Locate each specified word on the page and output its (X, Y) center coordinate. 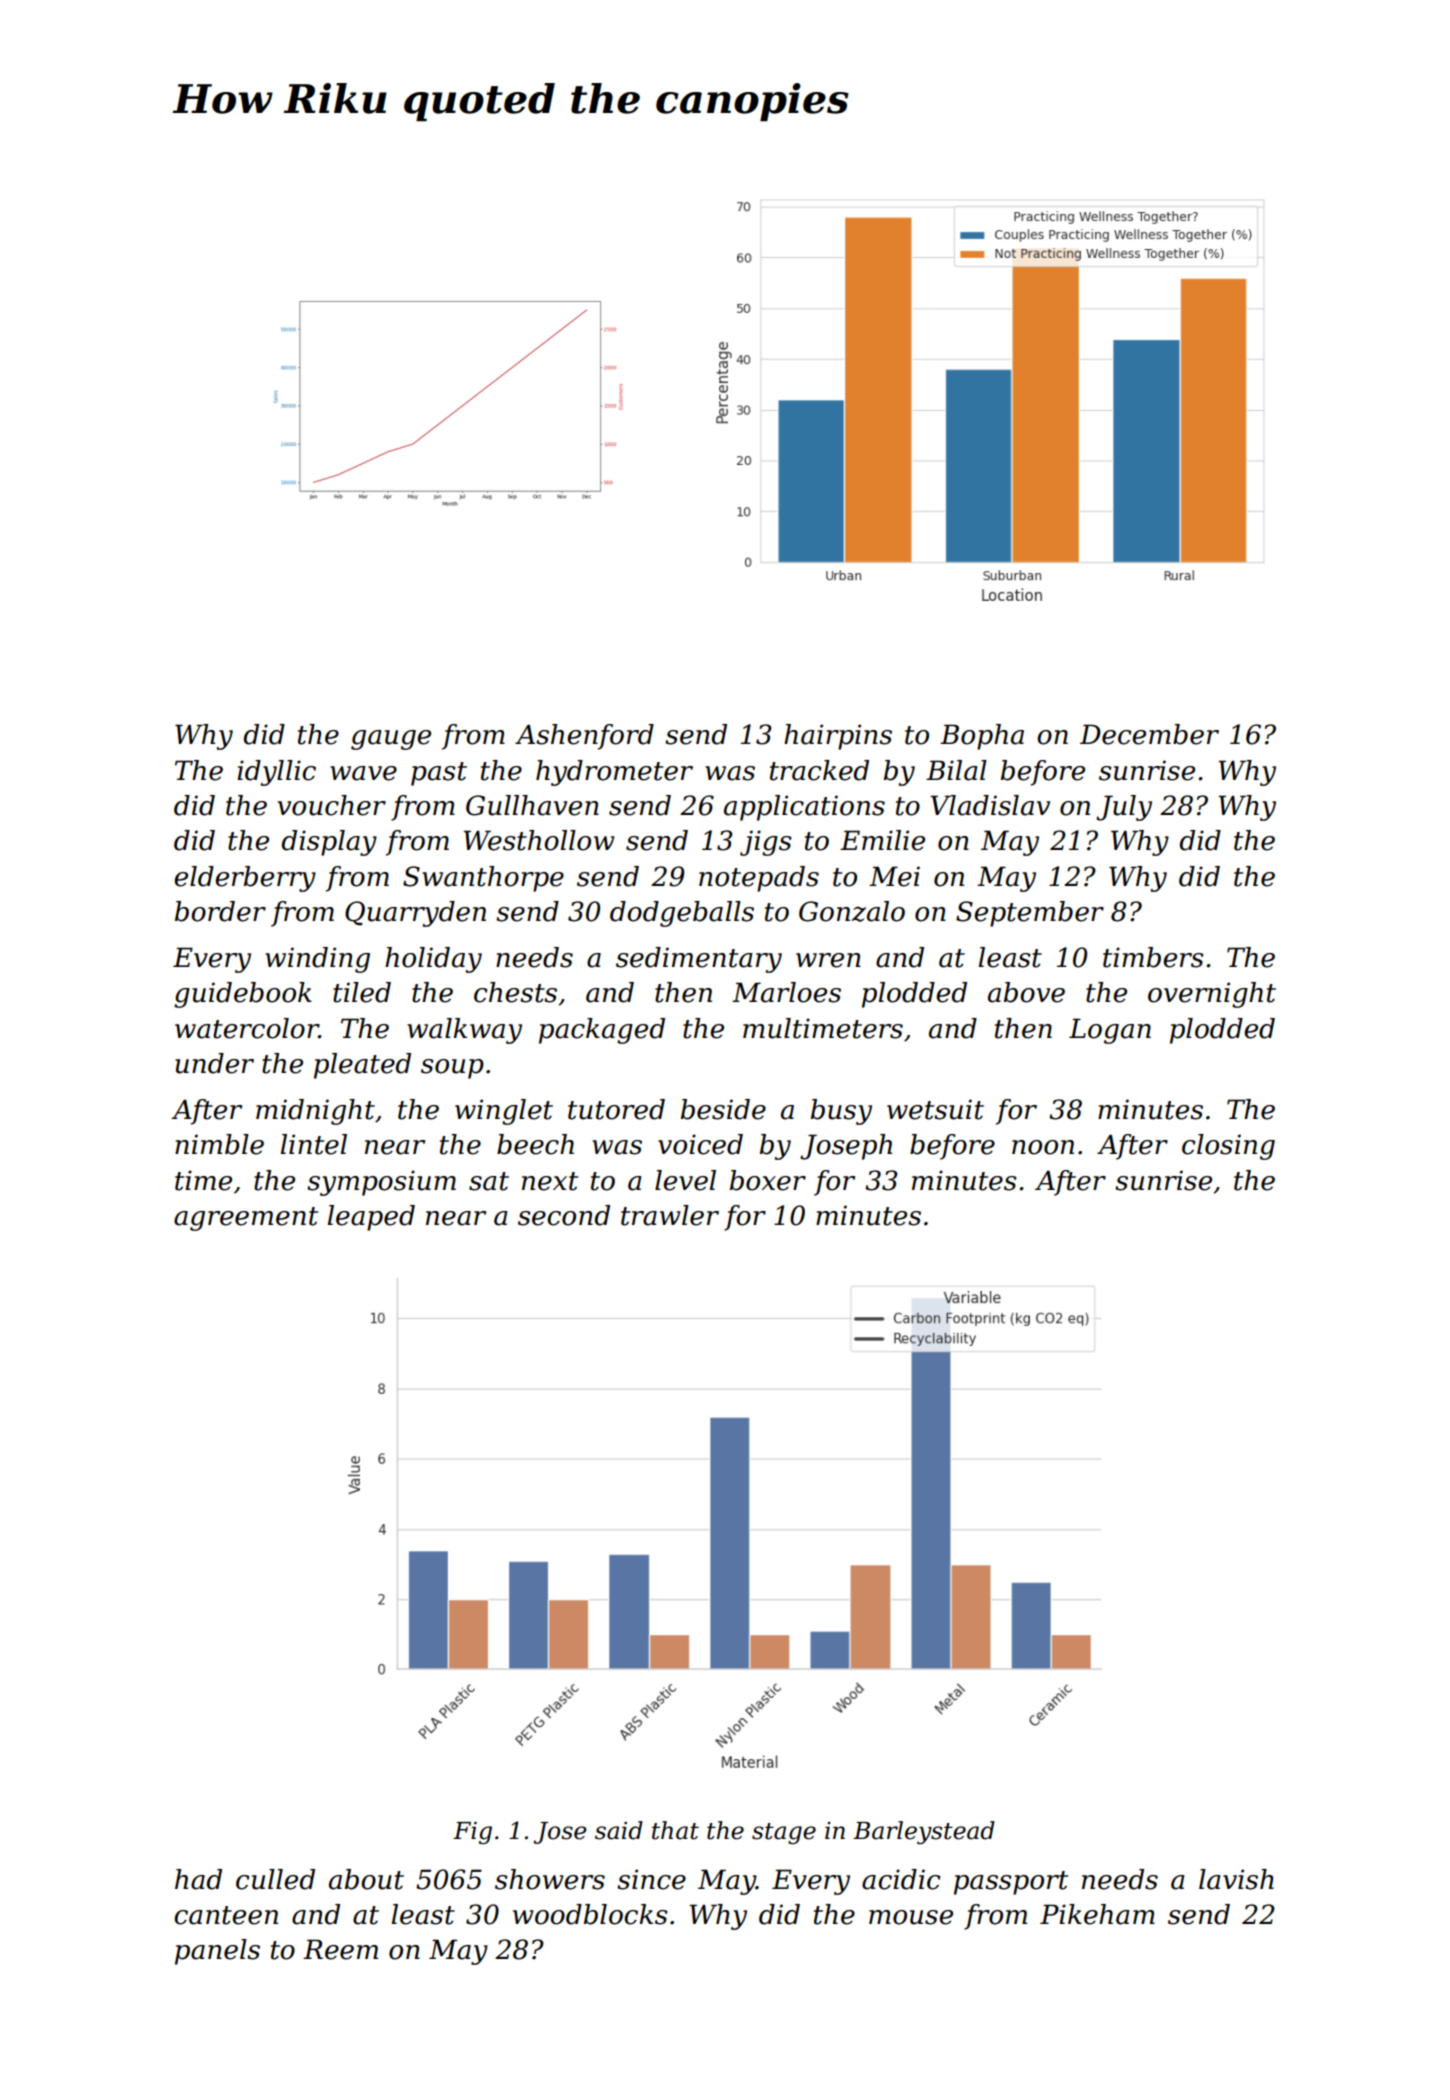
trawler (670, 1215)
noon (1043, 1147)
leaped (371, 1218)
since (651, 1879)
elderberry (245, 879)
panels (217, 1952)
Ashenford (584, 737)
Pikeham (1097, 1914)
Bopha (982, 737)
